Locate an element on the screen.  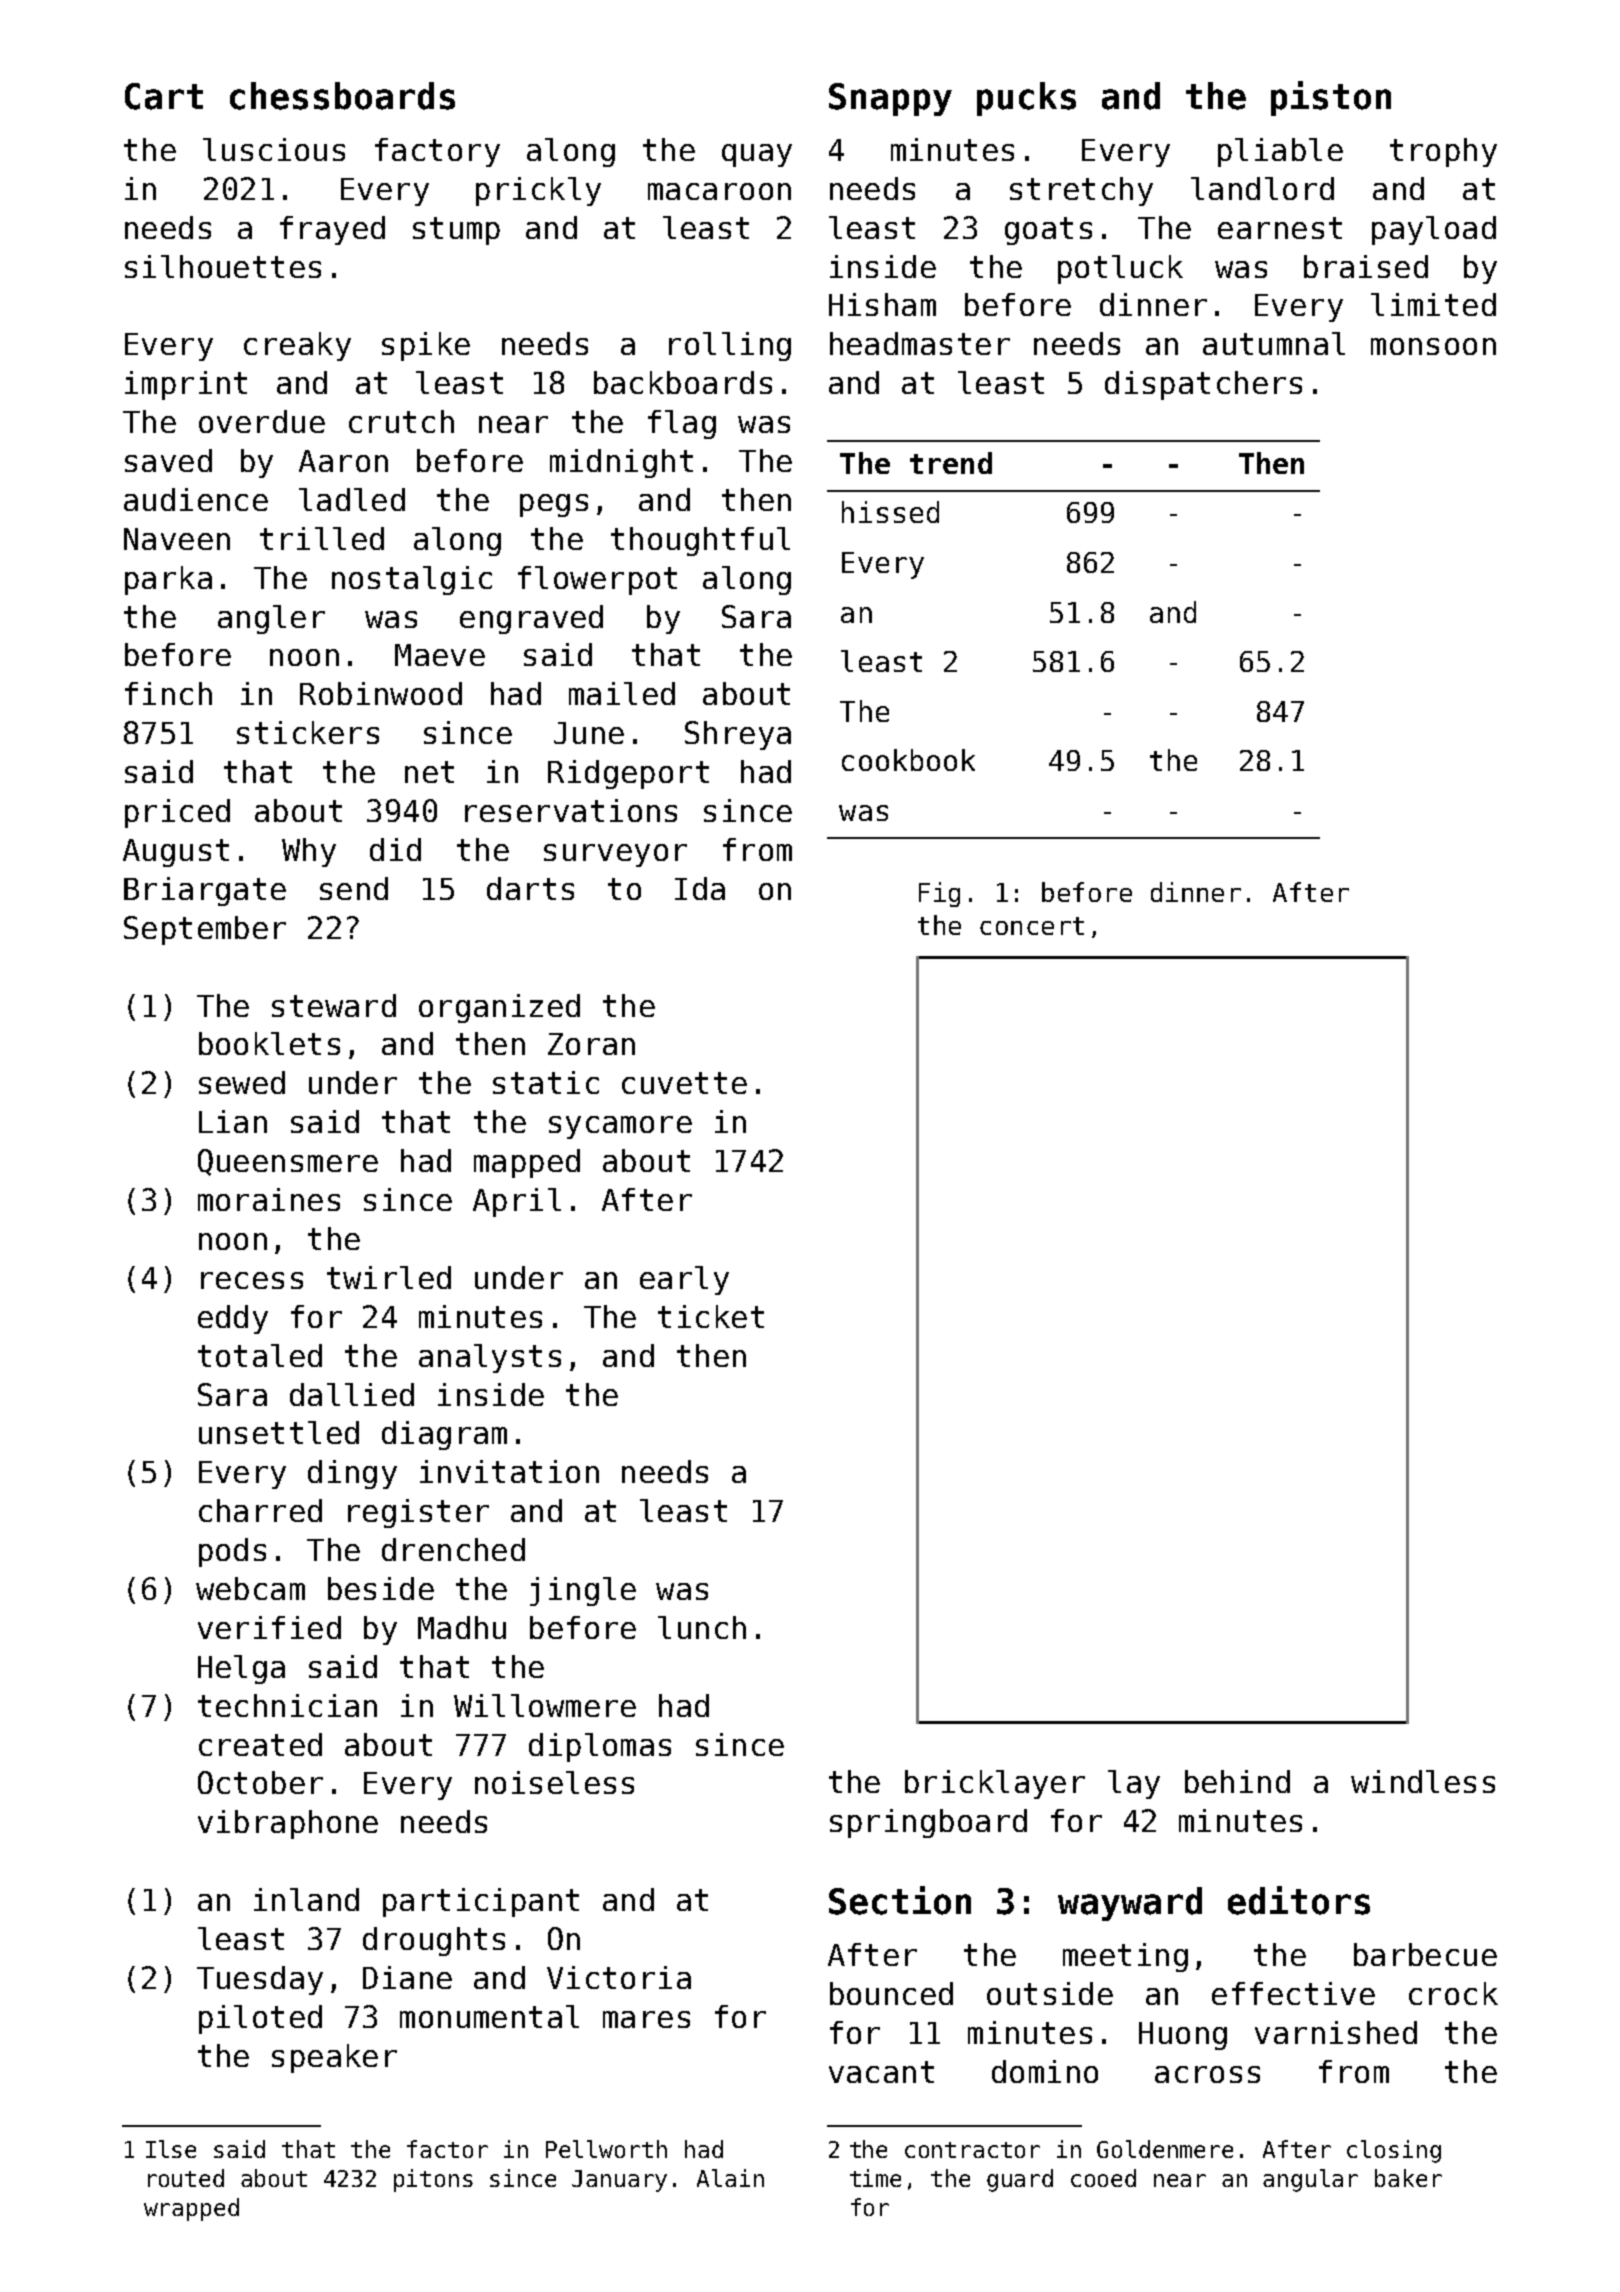
dispatchers is located at coordinates (1203, 385).
